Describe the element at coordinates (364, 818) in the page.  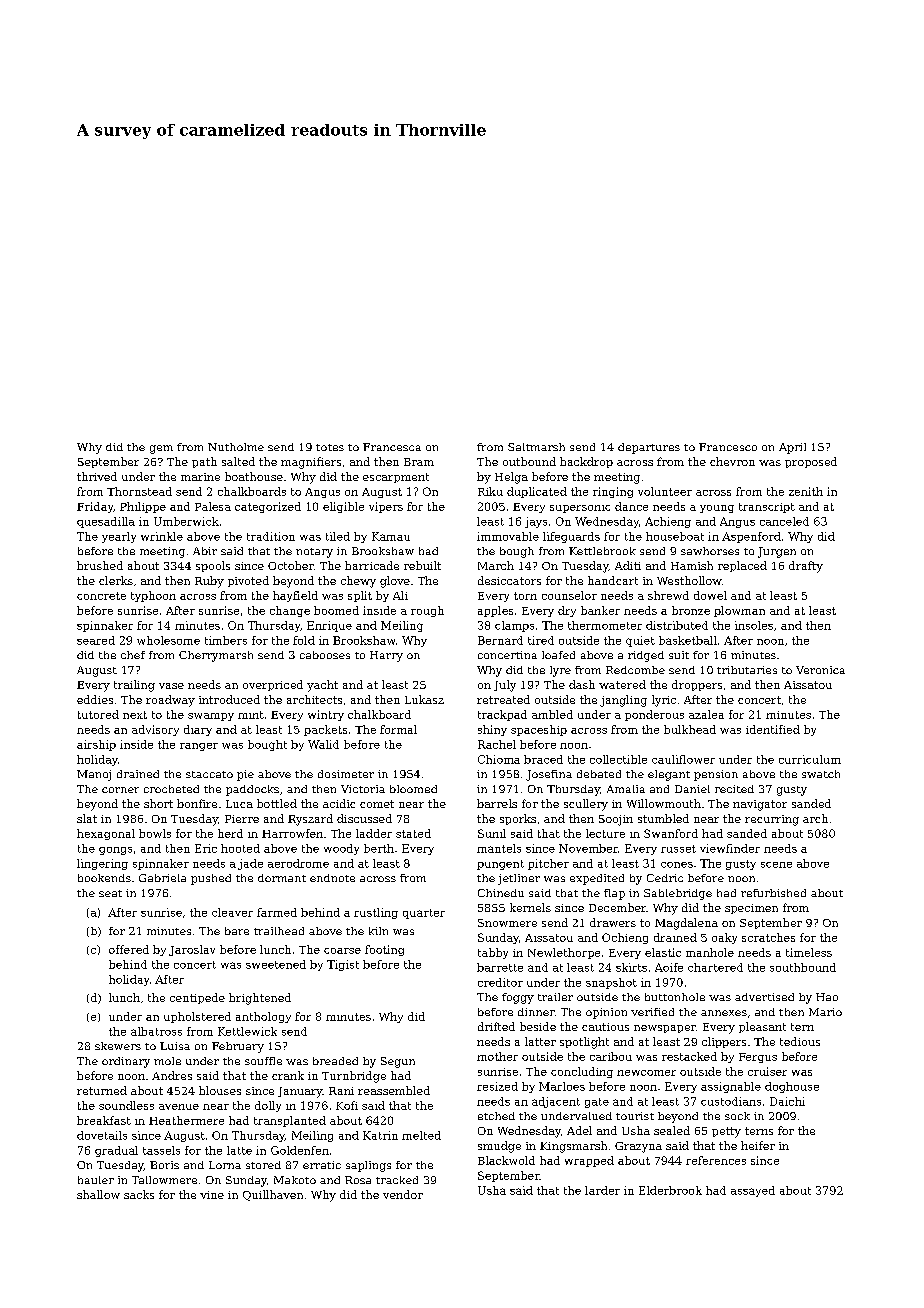
I see `discussed` at that location.
